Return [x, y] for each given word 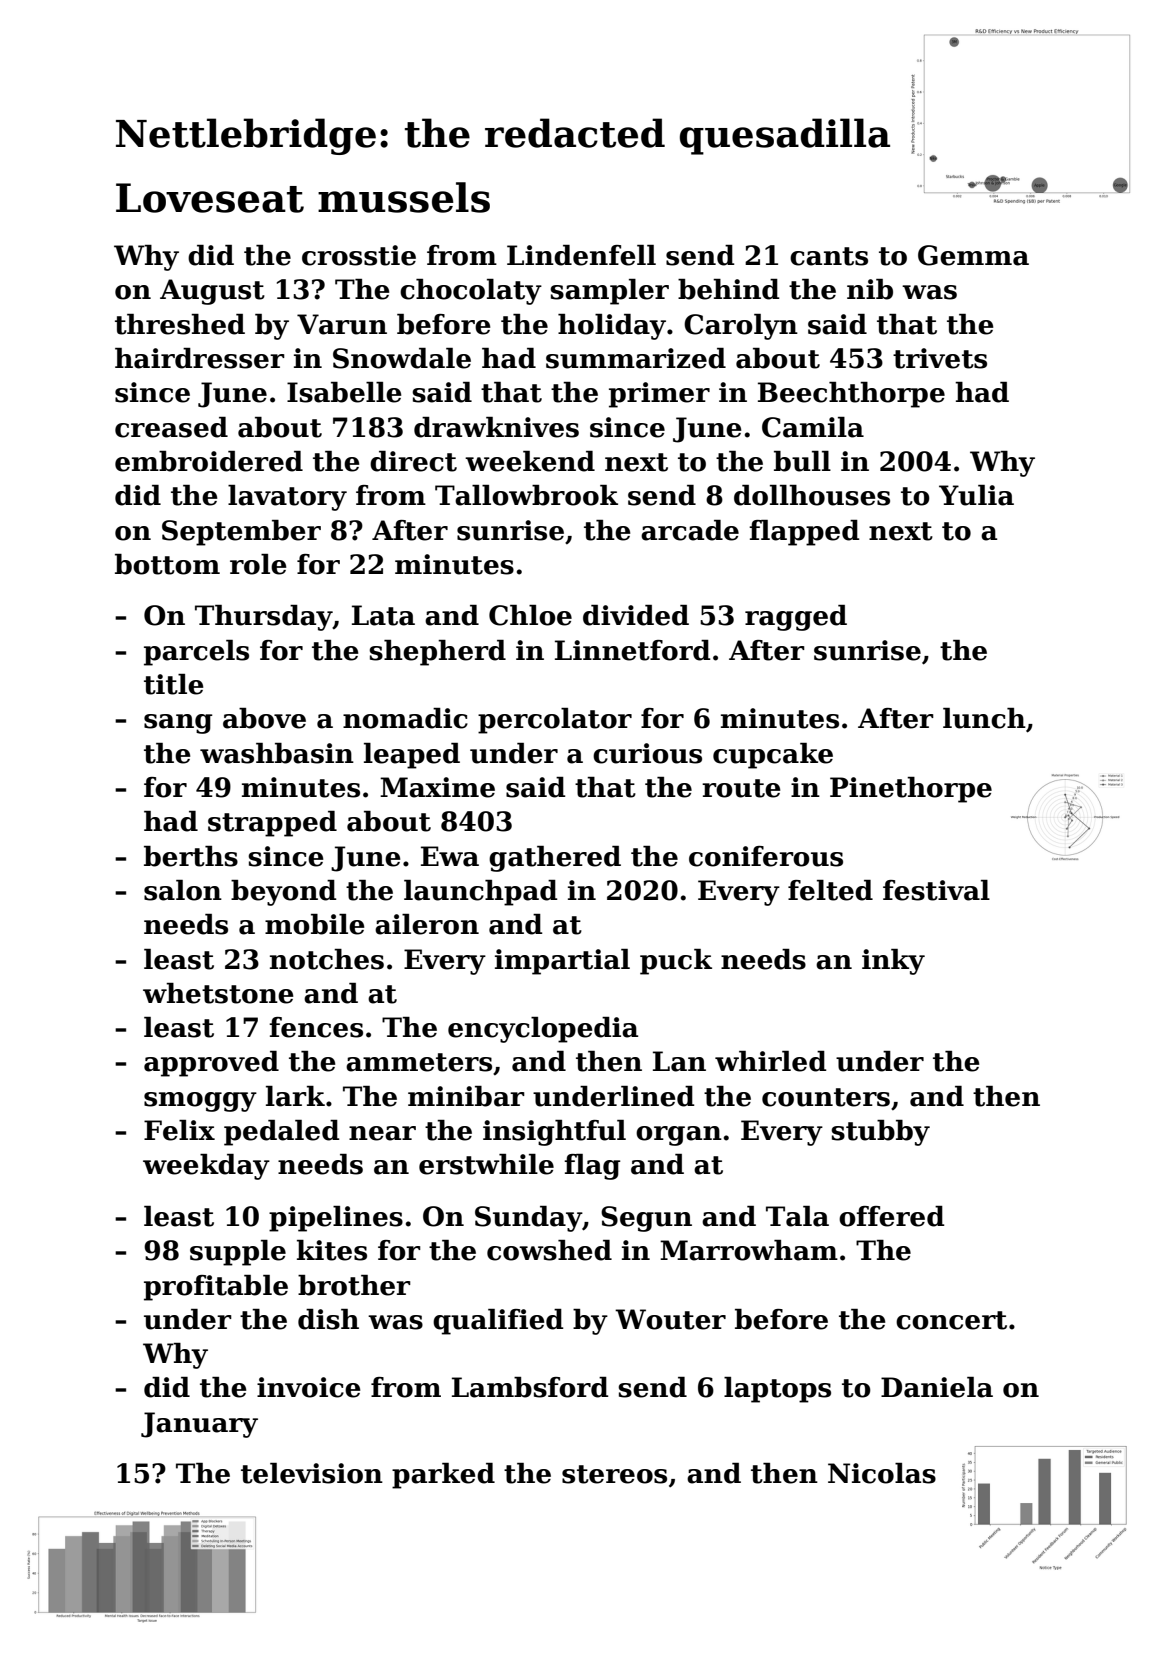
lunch [984, 718]
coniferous [766, 856]
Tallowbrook [526, 495]
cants [829, 256]
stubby [880, 1133]
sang [178, 724]
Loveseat [210, 198]
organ [679, 1136]
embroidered [209, 461]
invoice [308, 1387]
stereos [614, 1474]
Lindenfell [581, 255]
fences [316, 1027]
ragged [796, 618]
